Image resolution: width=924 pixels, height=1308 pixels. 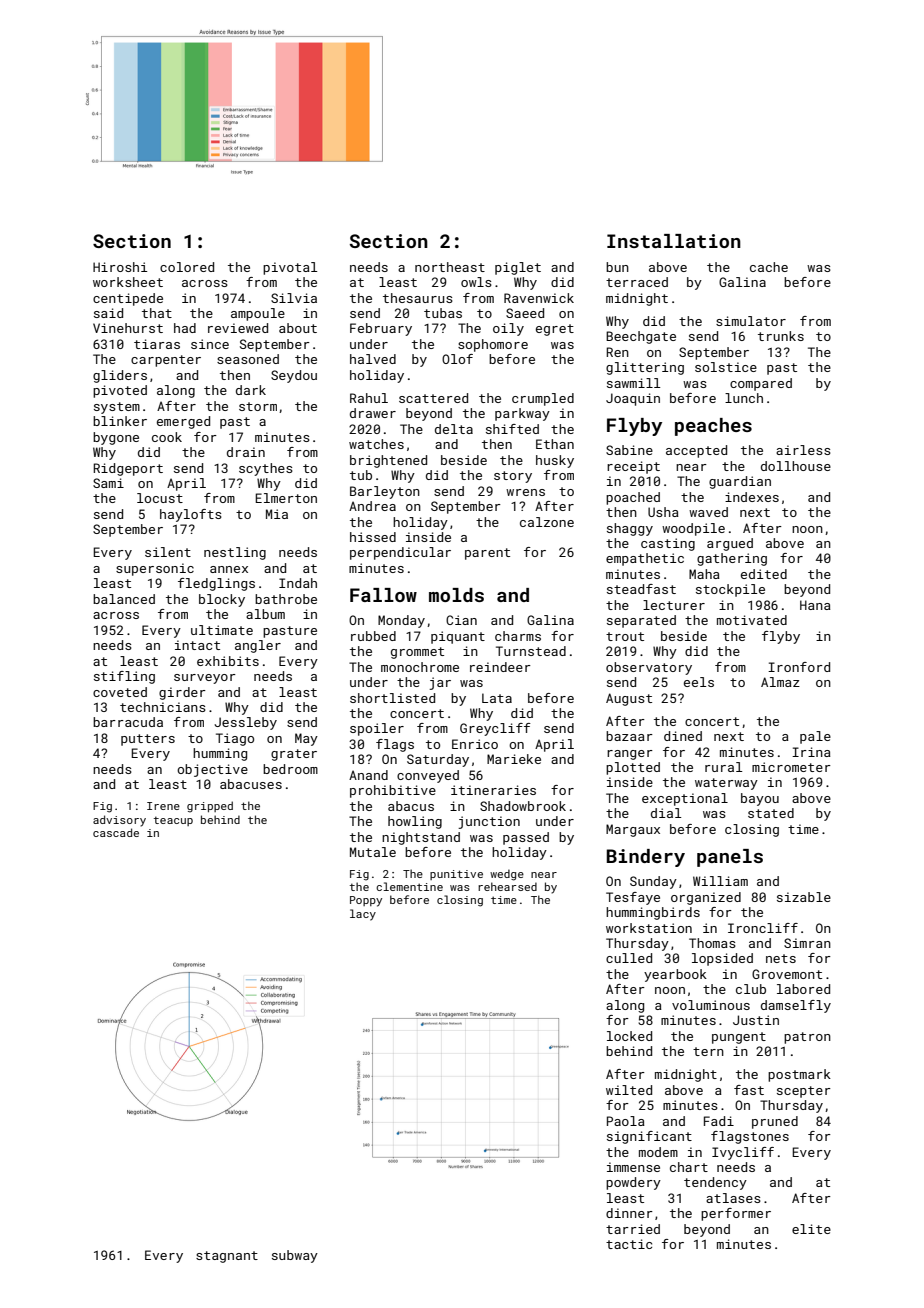 What do you see at coordinates (744, 398) in the screenshot?
I see `lunch` at bounding box center [744, 398].
